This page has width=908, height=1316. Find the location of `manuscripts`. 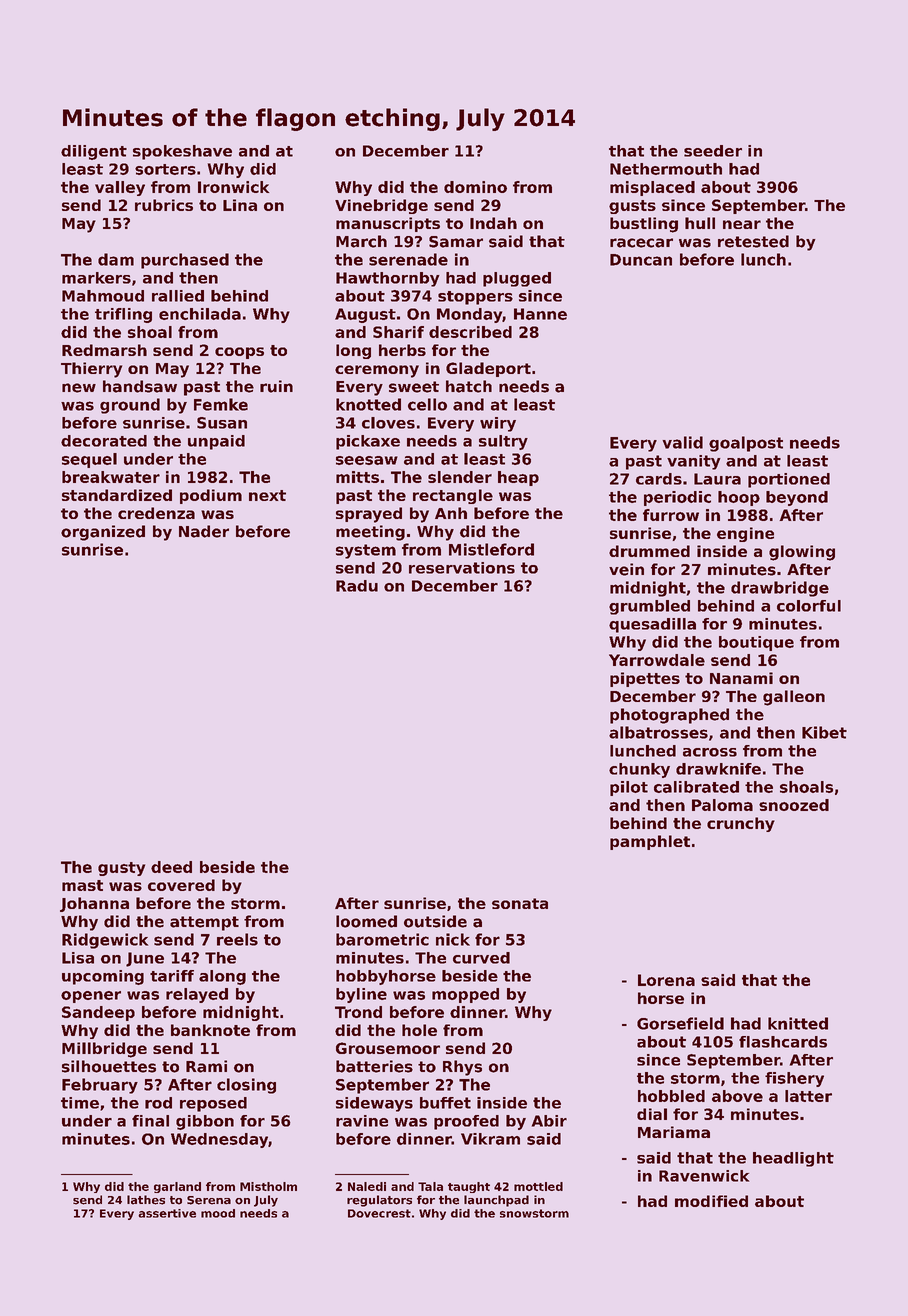

manuscripts is located at coordinates (388, 224).
